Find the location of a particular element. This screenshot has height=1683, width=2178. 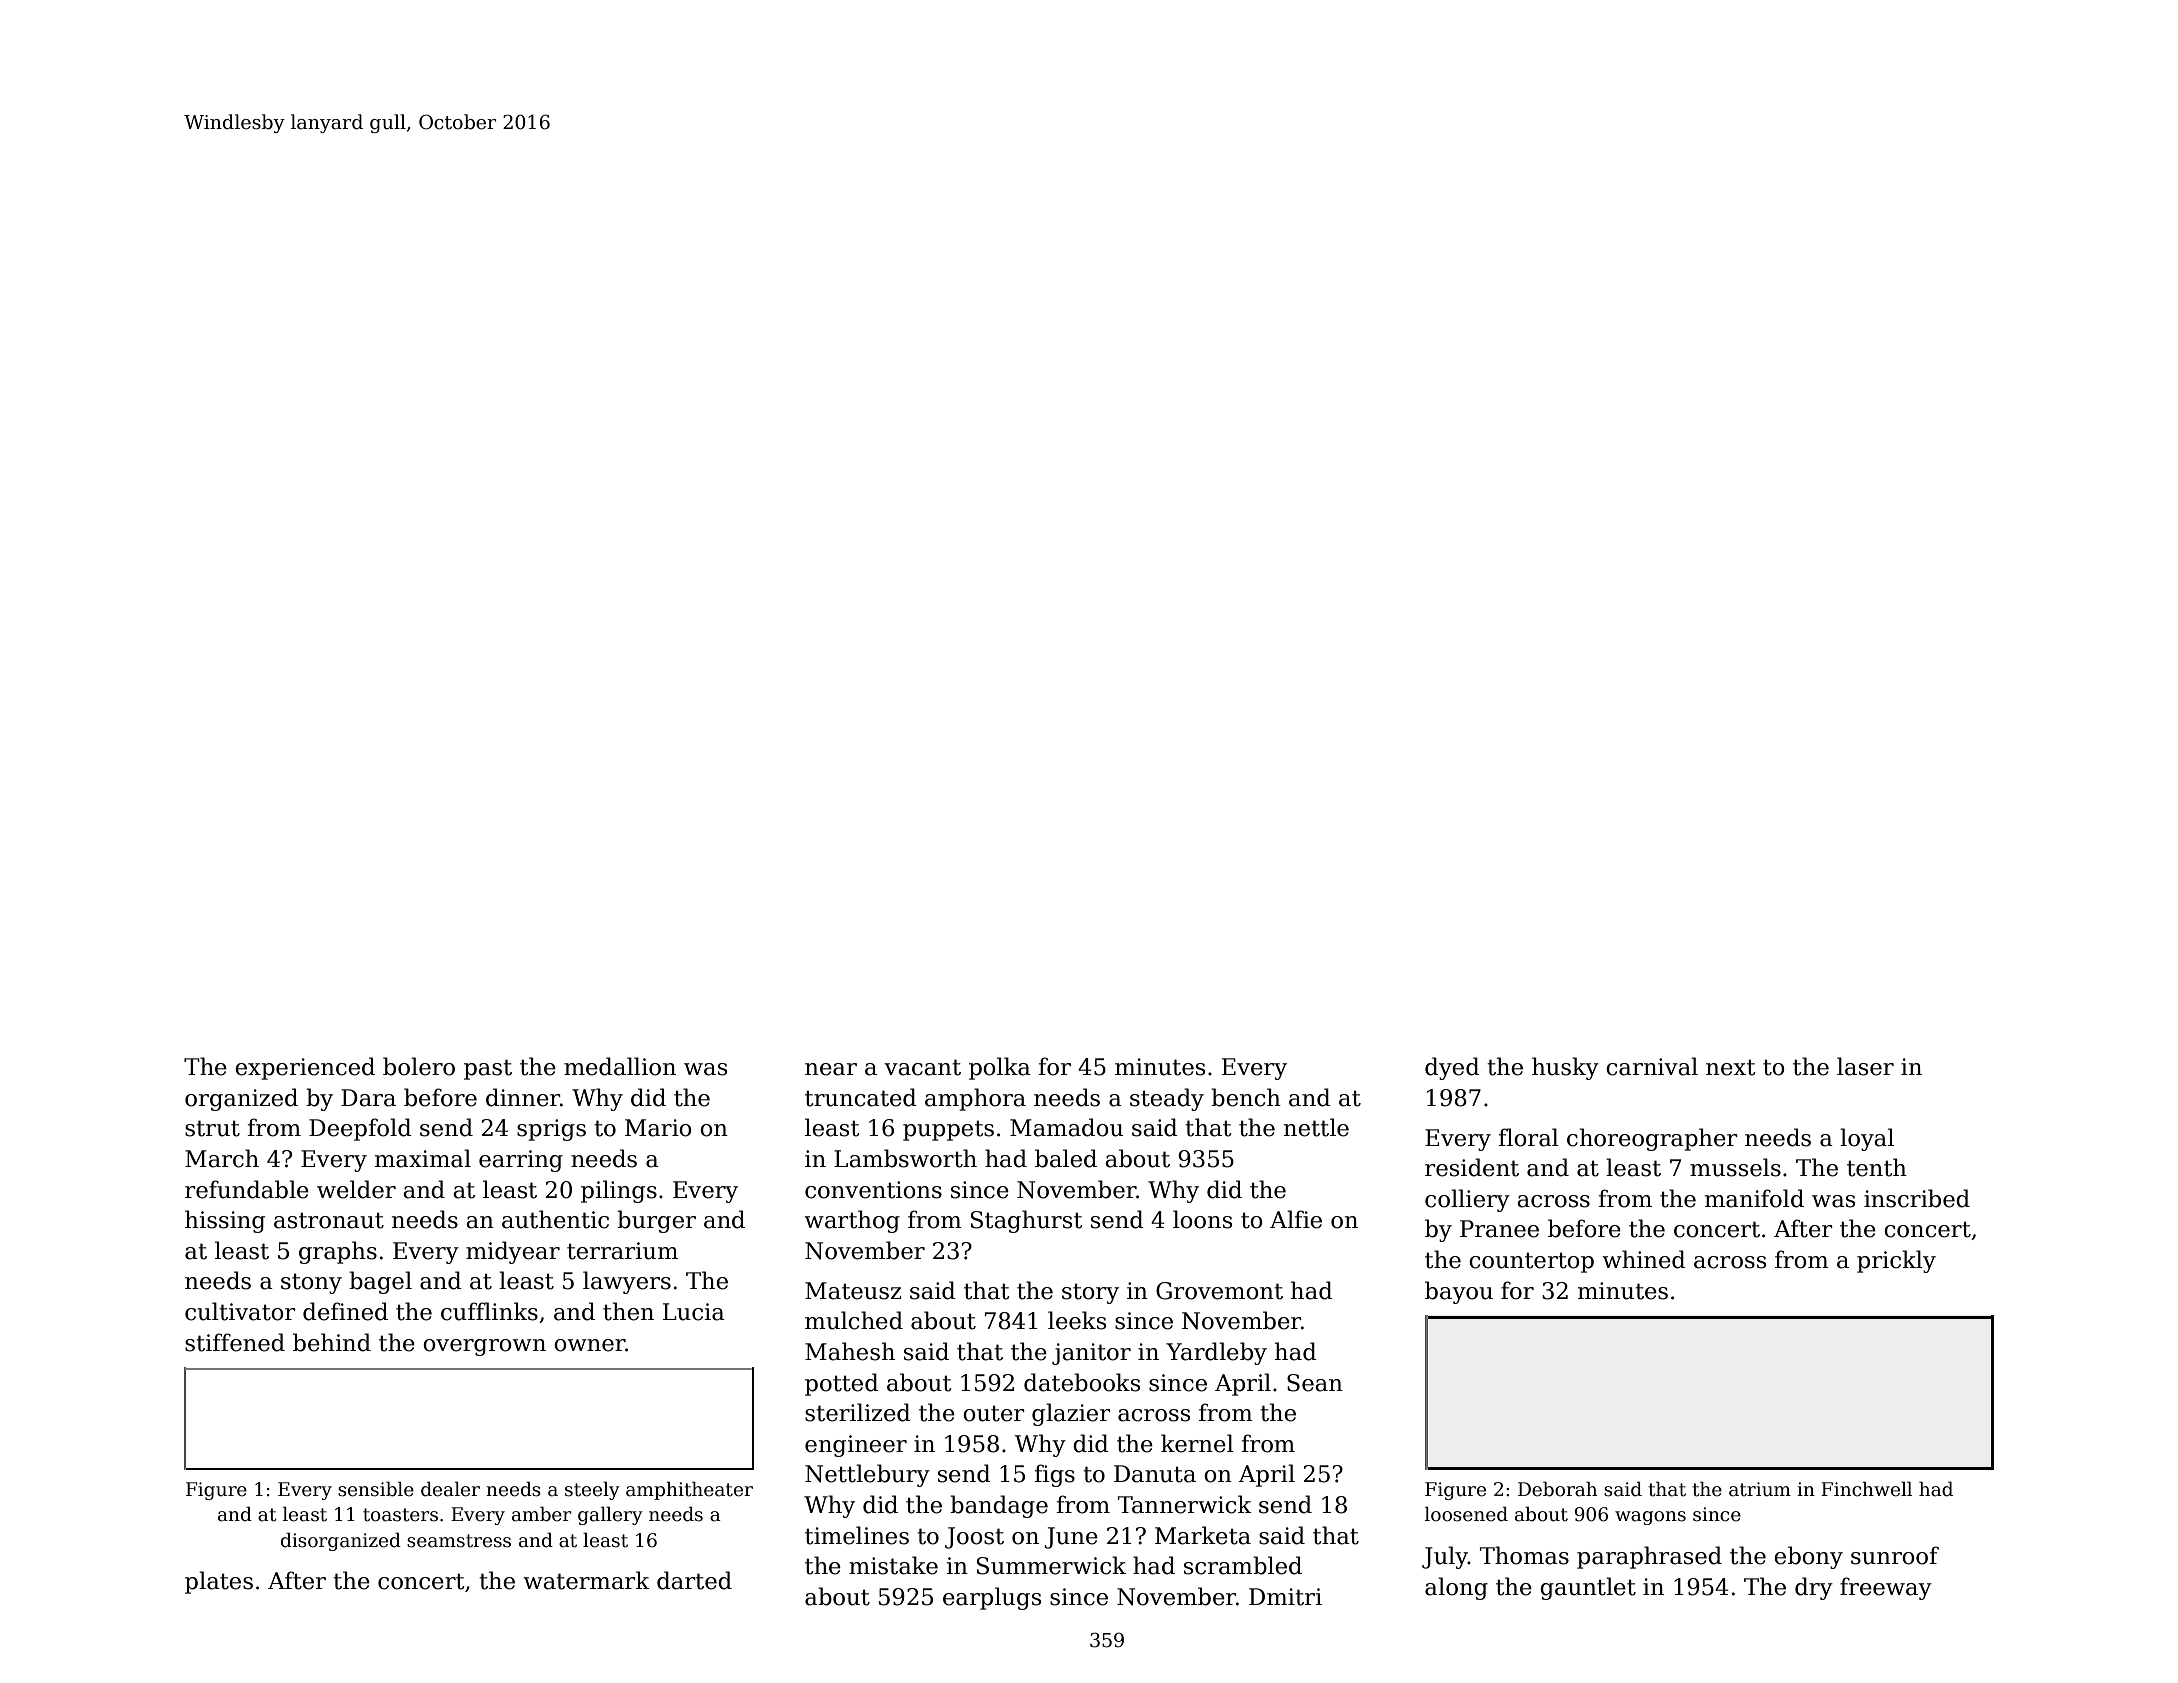

inscribed is located at coordinates (1917, 1198).
